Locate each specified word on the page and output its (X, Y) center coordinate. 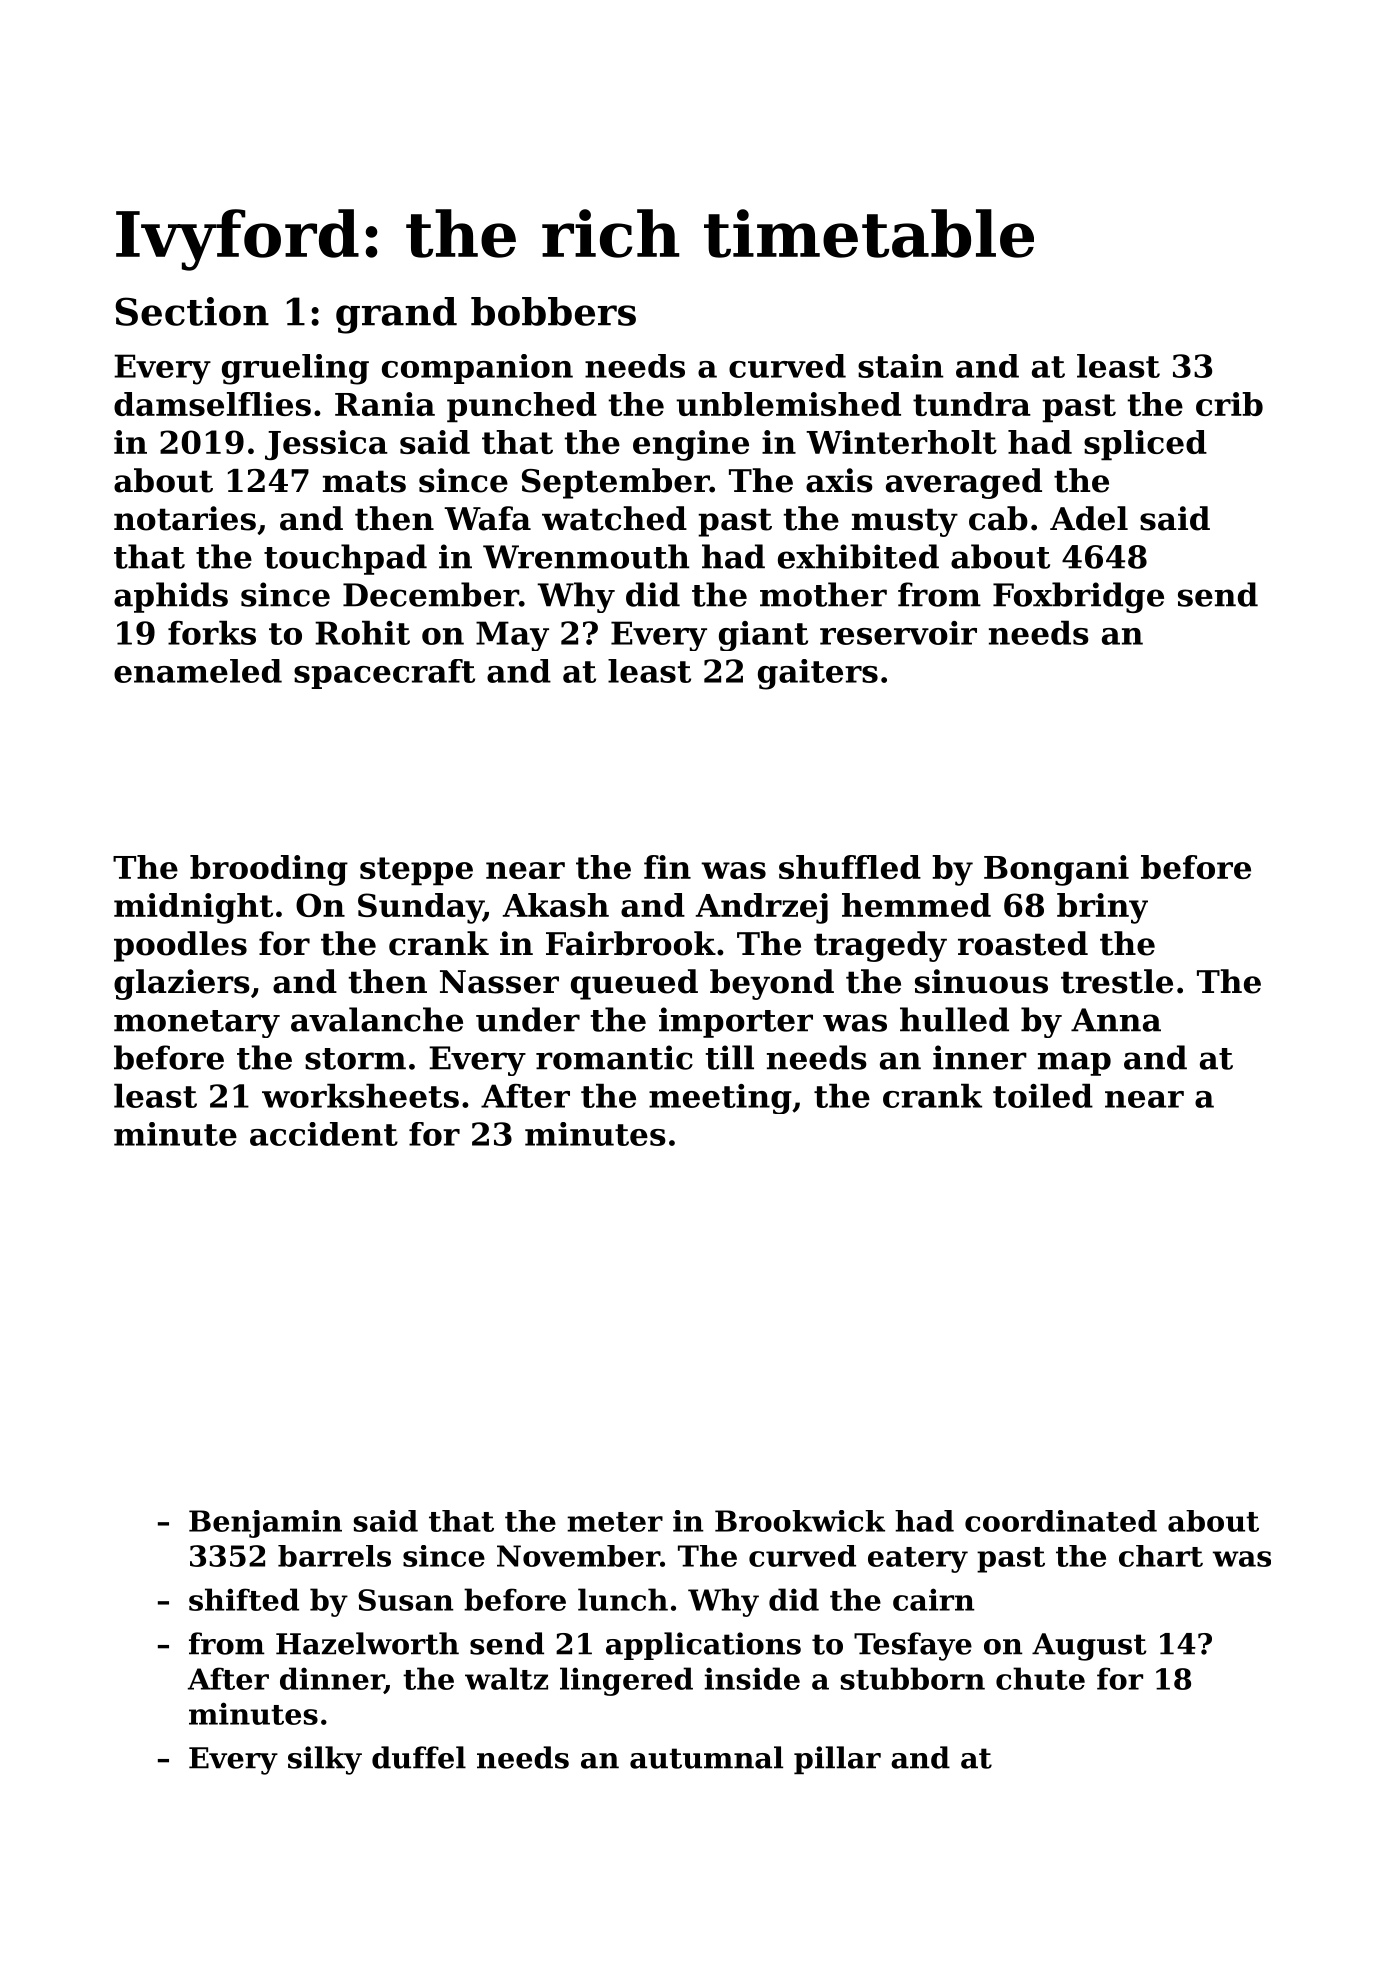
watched (614, 518)
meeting (720, 1099)
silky (325, 1760)
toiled (1043, 1095)
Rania (385, 404)
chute (1040, 1678)
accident (324, 1134)
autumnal (706, 1757)
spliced (1145, 445)
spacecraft (384, 674)
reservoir (898, 633)
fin (667, 867)
